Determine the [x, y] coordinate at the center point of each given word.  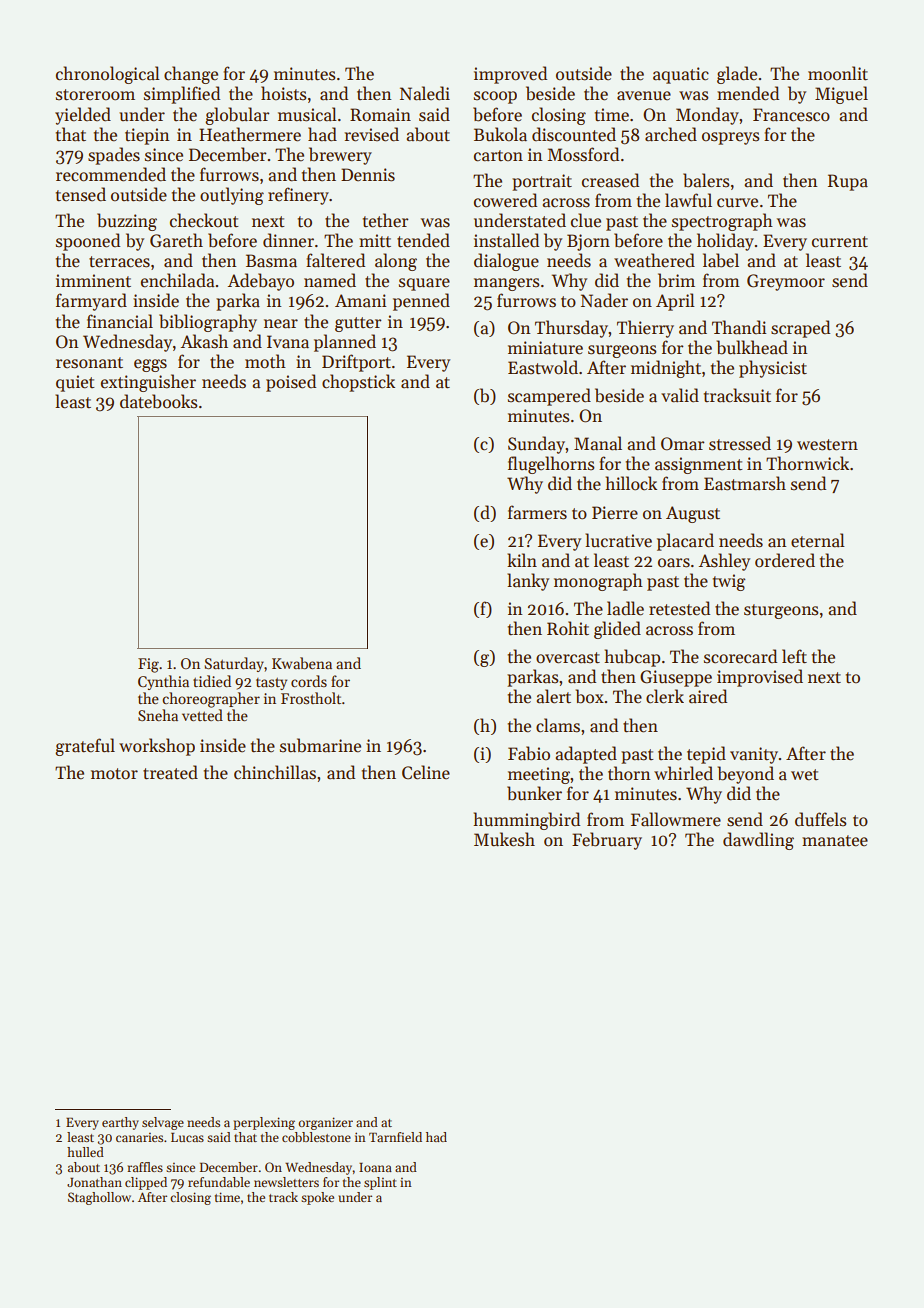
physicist [773, 369]
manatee [835, 841]
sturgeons [781, 611]
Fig [148, 665]
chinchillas [275, 772]
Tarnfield [395, 1137]
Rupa [848, 182]
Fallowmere [676, 819]
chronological [108, 75]
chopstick [358, 383]
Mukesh [504, 839]
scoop [495, 97]
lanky [528, 582]
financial [120, 321]
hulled [85, 1152]
